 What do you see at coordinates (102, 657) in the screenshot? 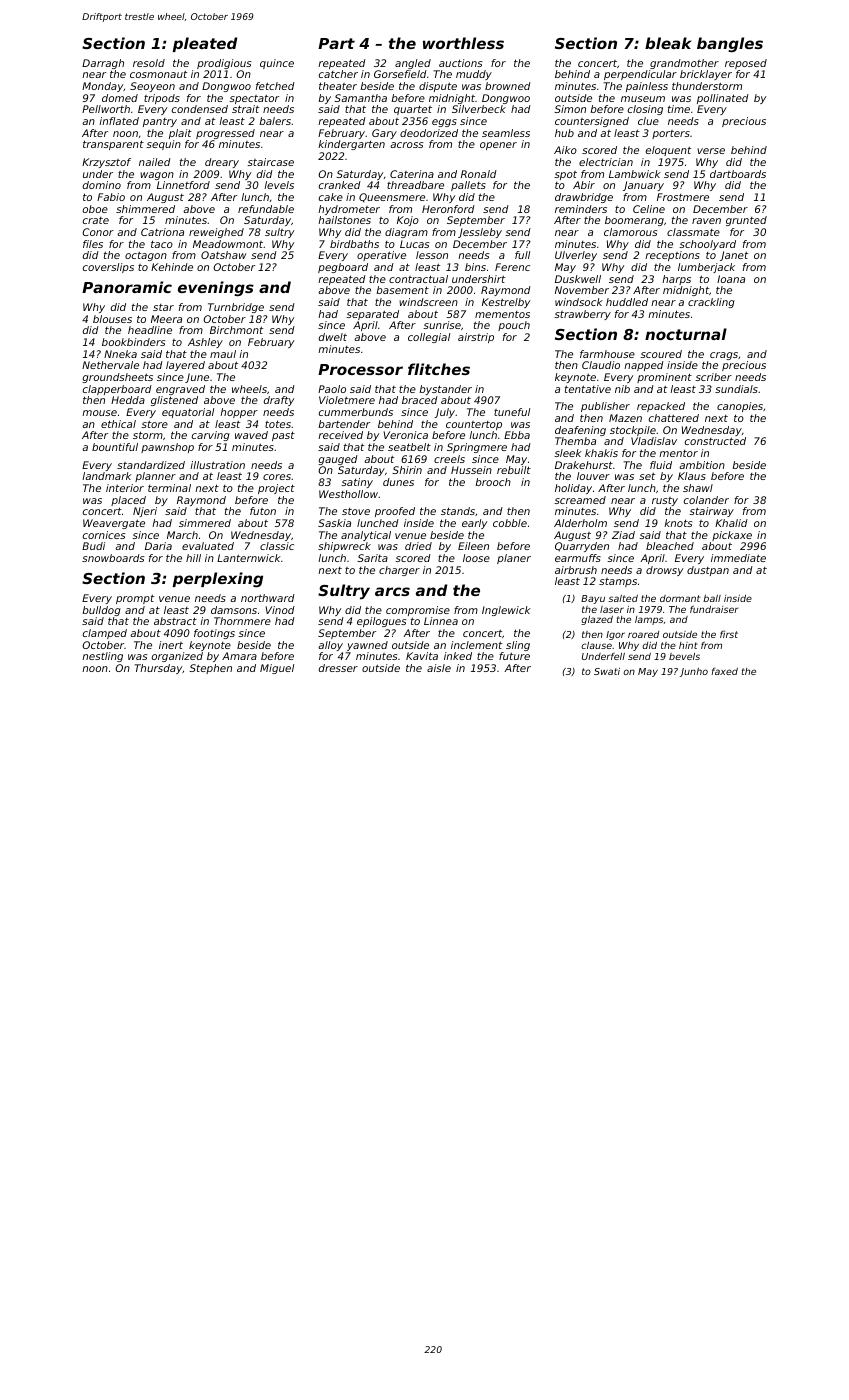
I see `nestling` at bounding box center [102, 657].
